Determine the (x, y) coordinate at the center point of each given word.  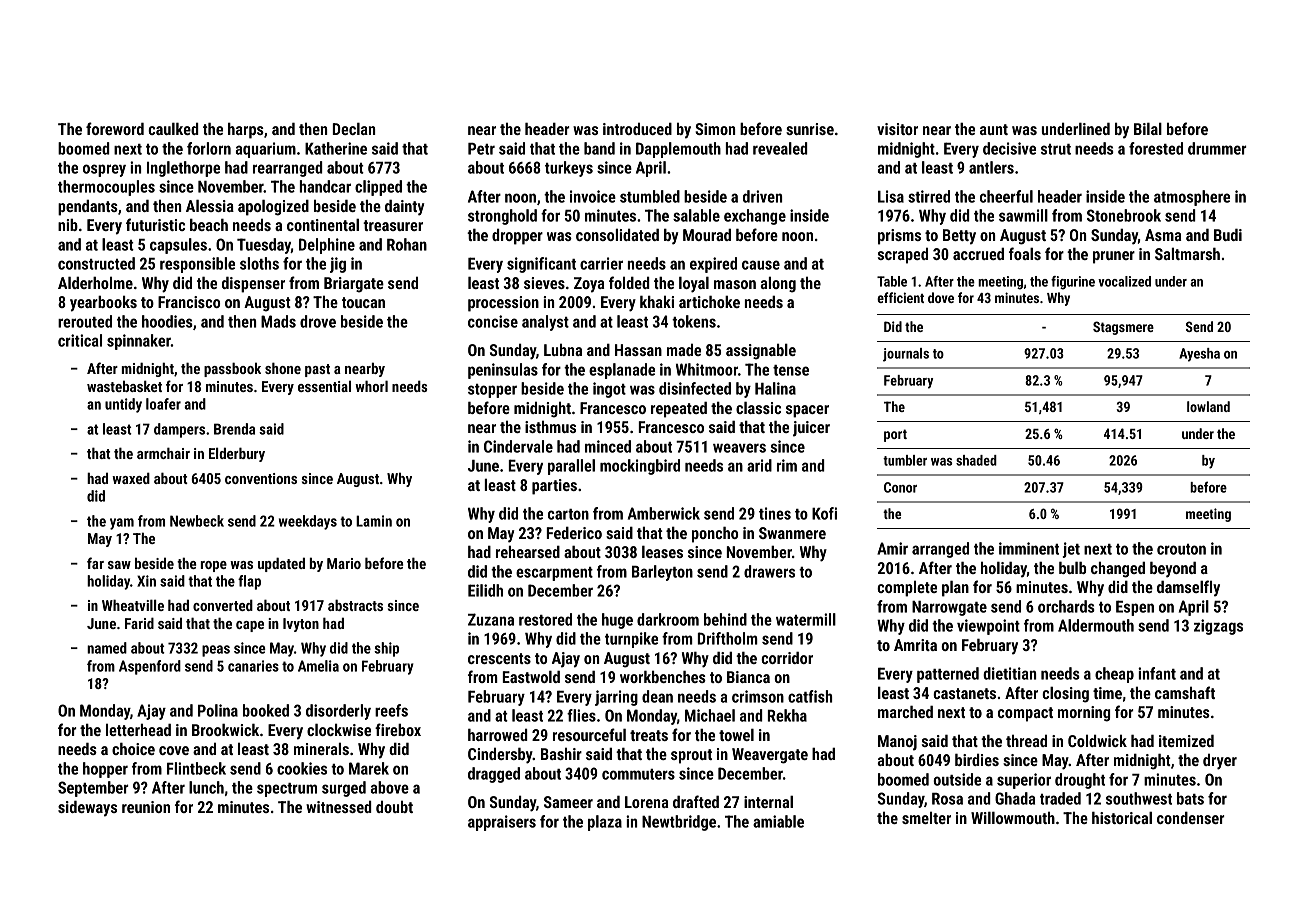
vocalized (1124, 281)
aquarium (266, 150)
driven (762, 196)
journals (906, 355)
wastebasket (124, 386)
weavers (739, 448)
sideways (87, 809)
